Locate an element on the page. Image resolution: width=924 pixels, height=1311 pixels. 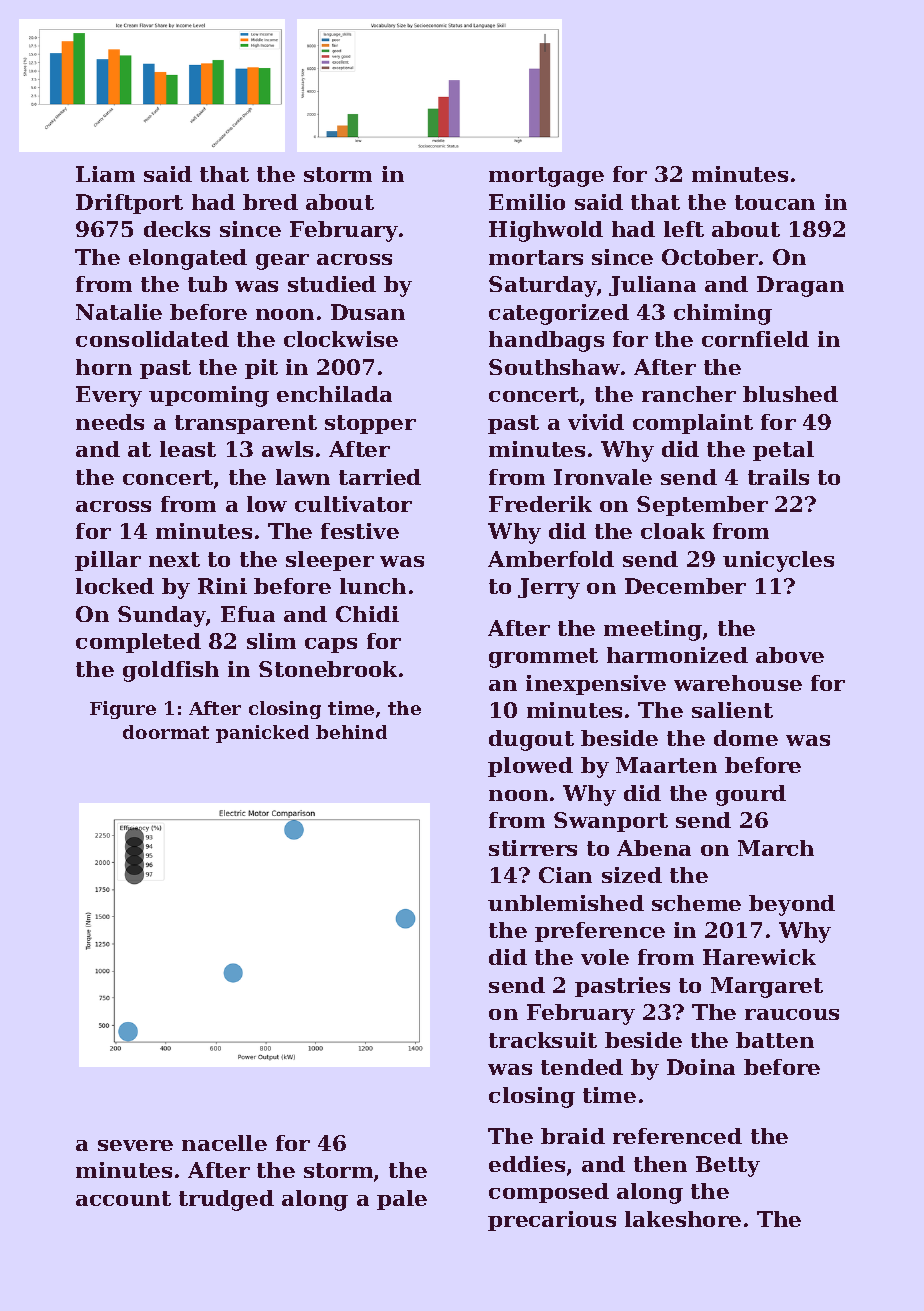
scheme is located at coordinates (696, 903).
